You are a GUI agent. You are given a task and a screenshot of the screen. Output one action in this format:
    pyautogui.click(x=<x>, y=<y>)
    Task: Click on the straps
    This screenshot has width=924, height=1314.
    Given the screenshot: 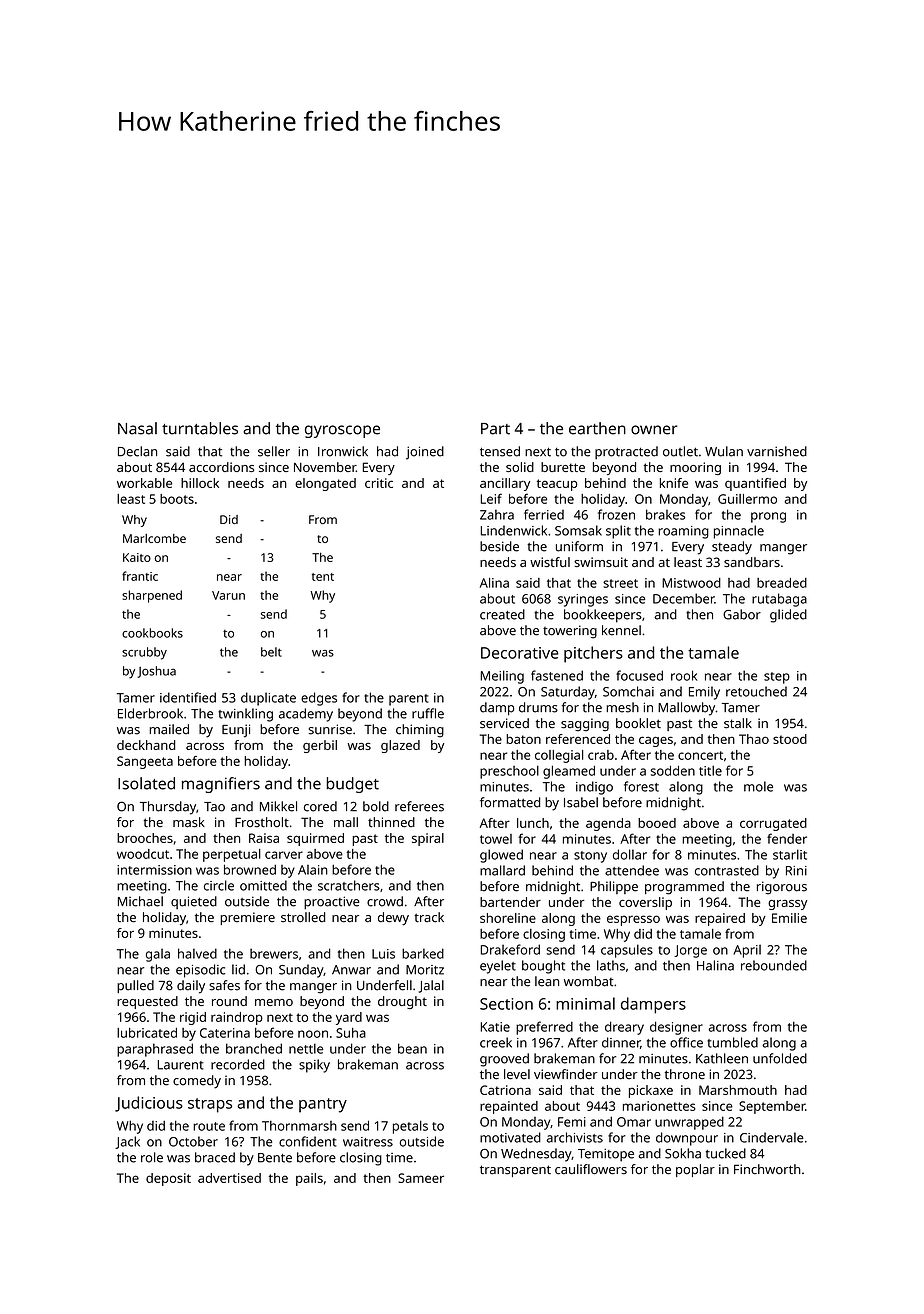 What is the action you would take?
    pyautogui.click(x=210, y=1105)
